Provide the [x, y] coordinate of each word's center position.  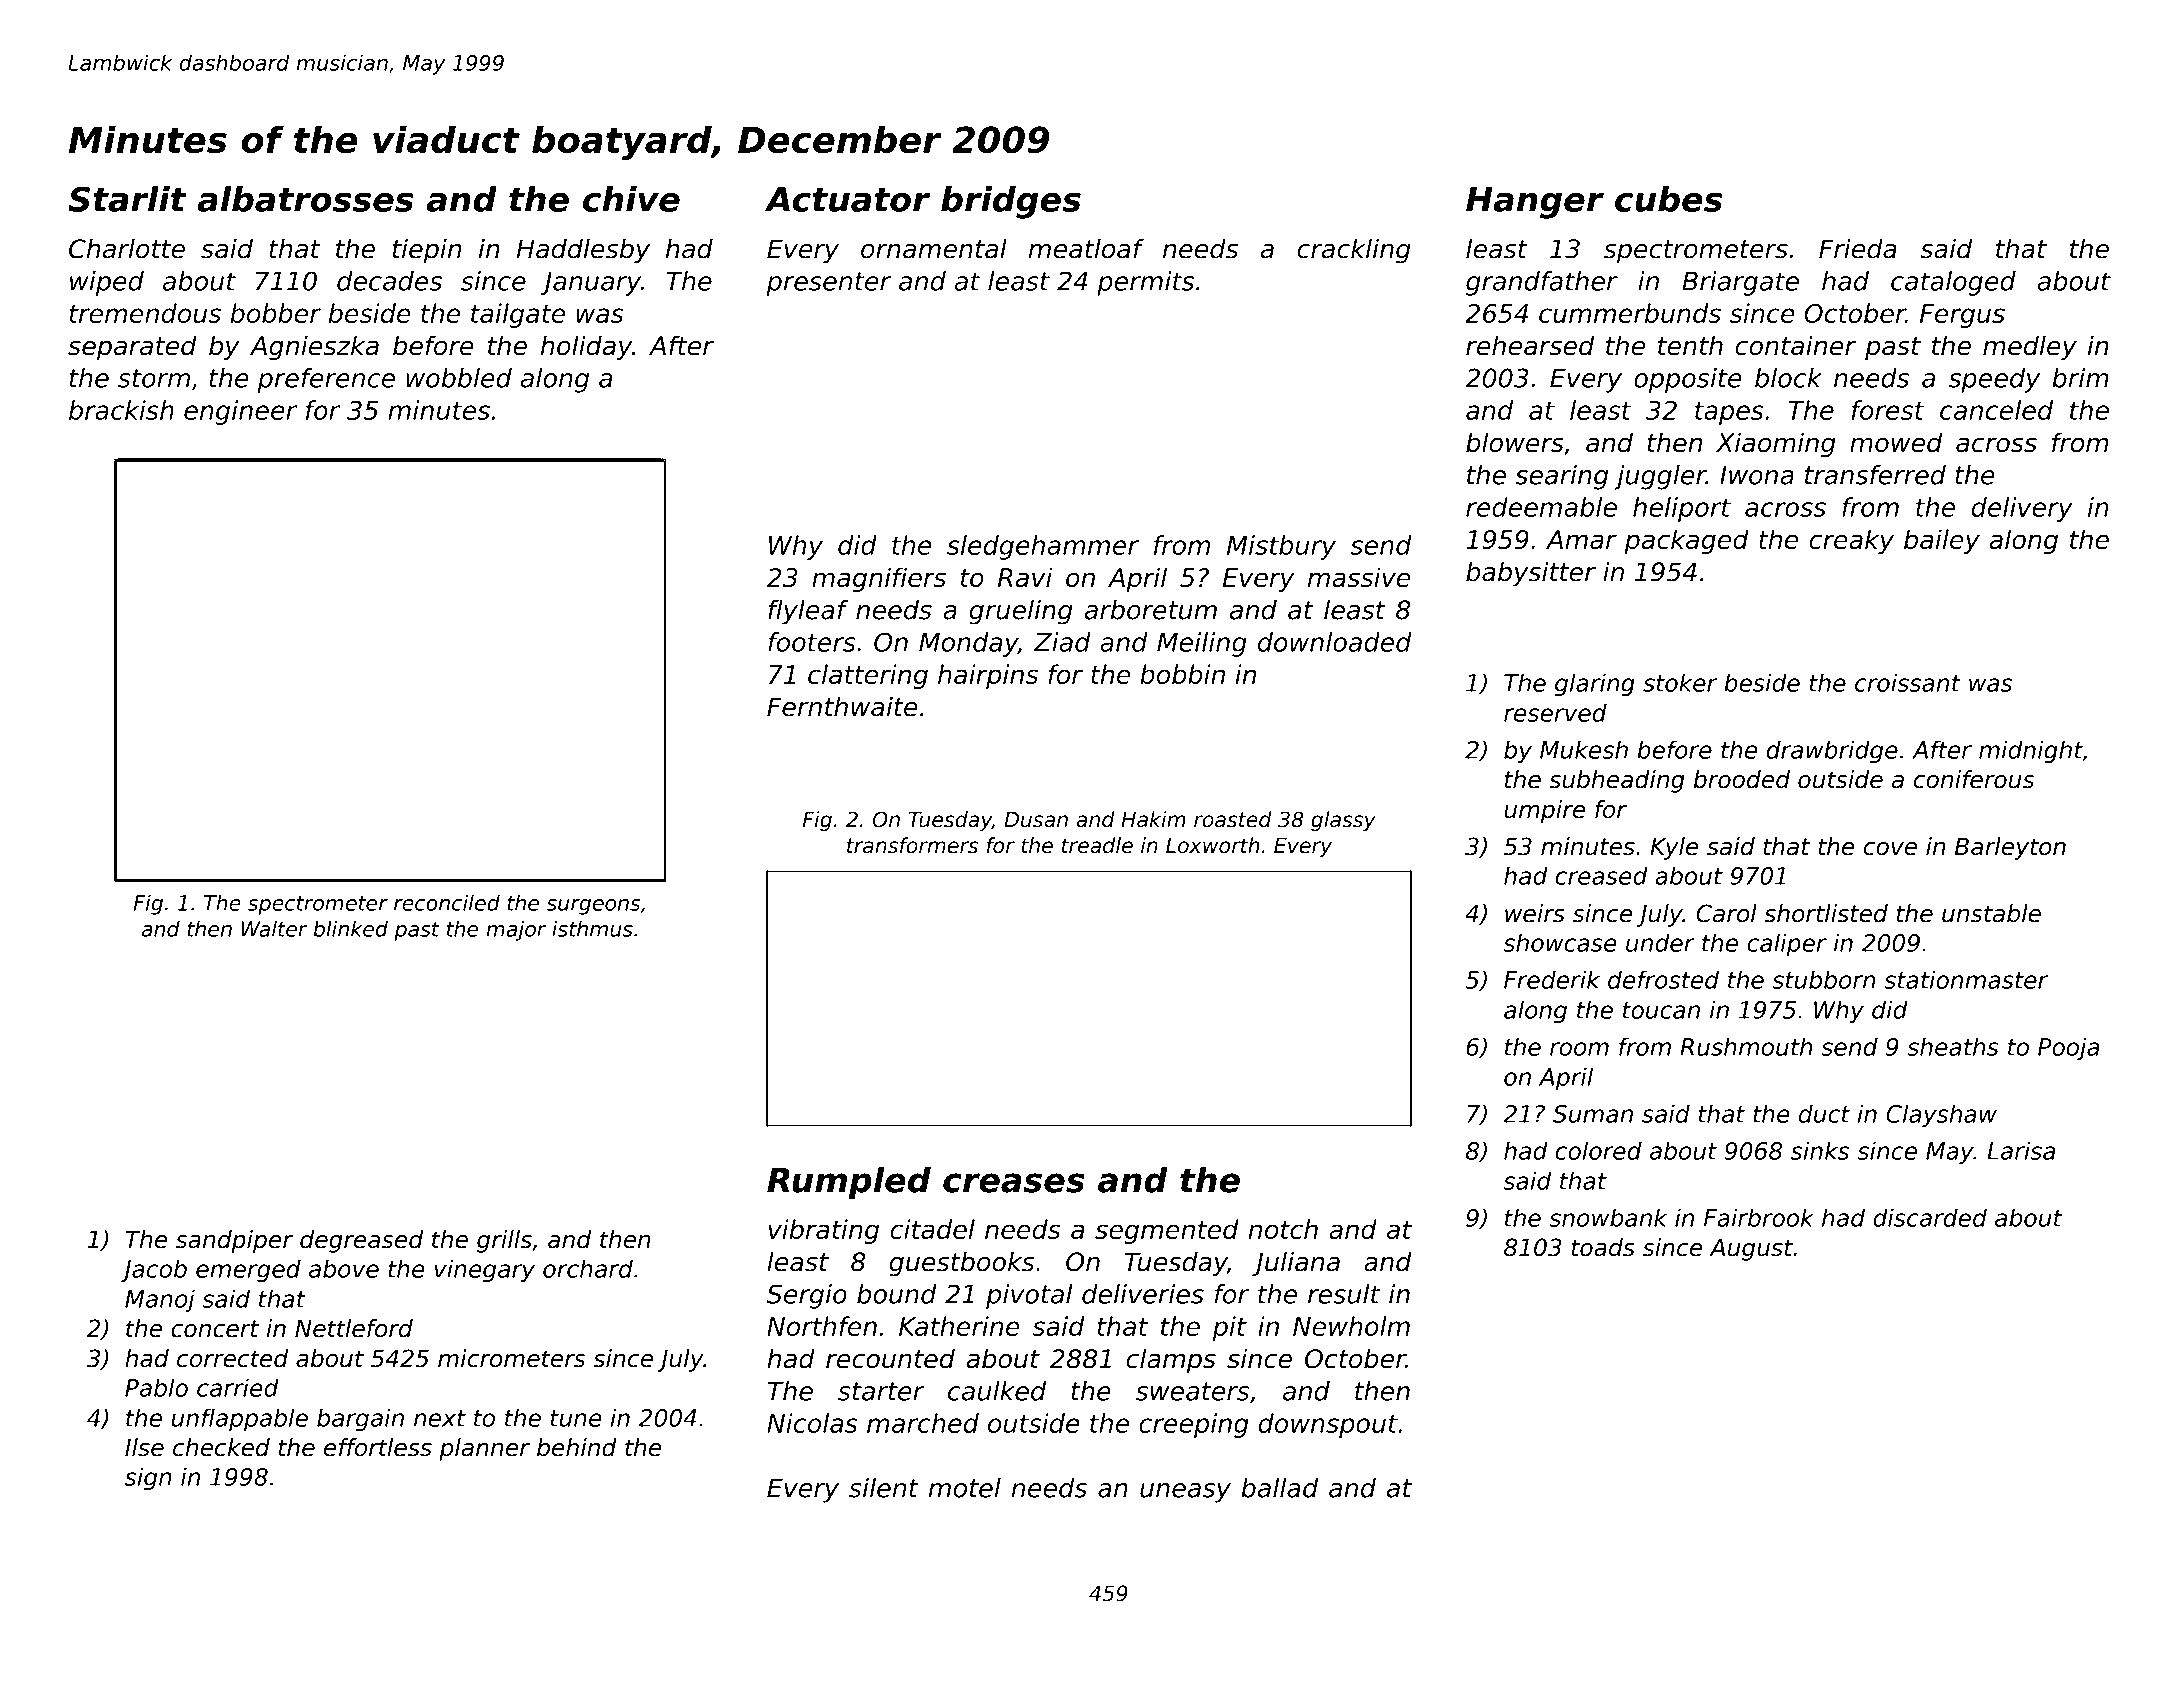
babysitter [1531, 574]
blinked [350, 928]
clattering [868, 676]
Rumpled [849, 1183]
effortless [378, 1447]
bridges [1011, 202]
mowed [1896, 442]
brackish [121, 410]
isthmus [592, 928]
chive [631, 199]
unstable [1991, 913]
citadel [932, 1229]
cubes [1668, 199]
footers [812, 642]
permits [1145, 283]
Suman [1593, 1114]
